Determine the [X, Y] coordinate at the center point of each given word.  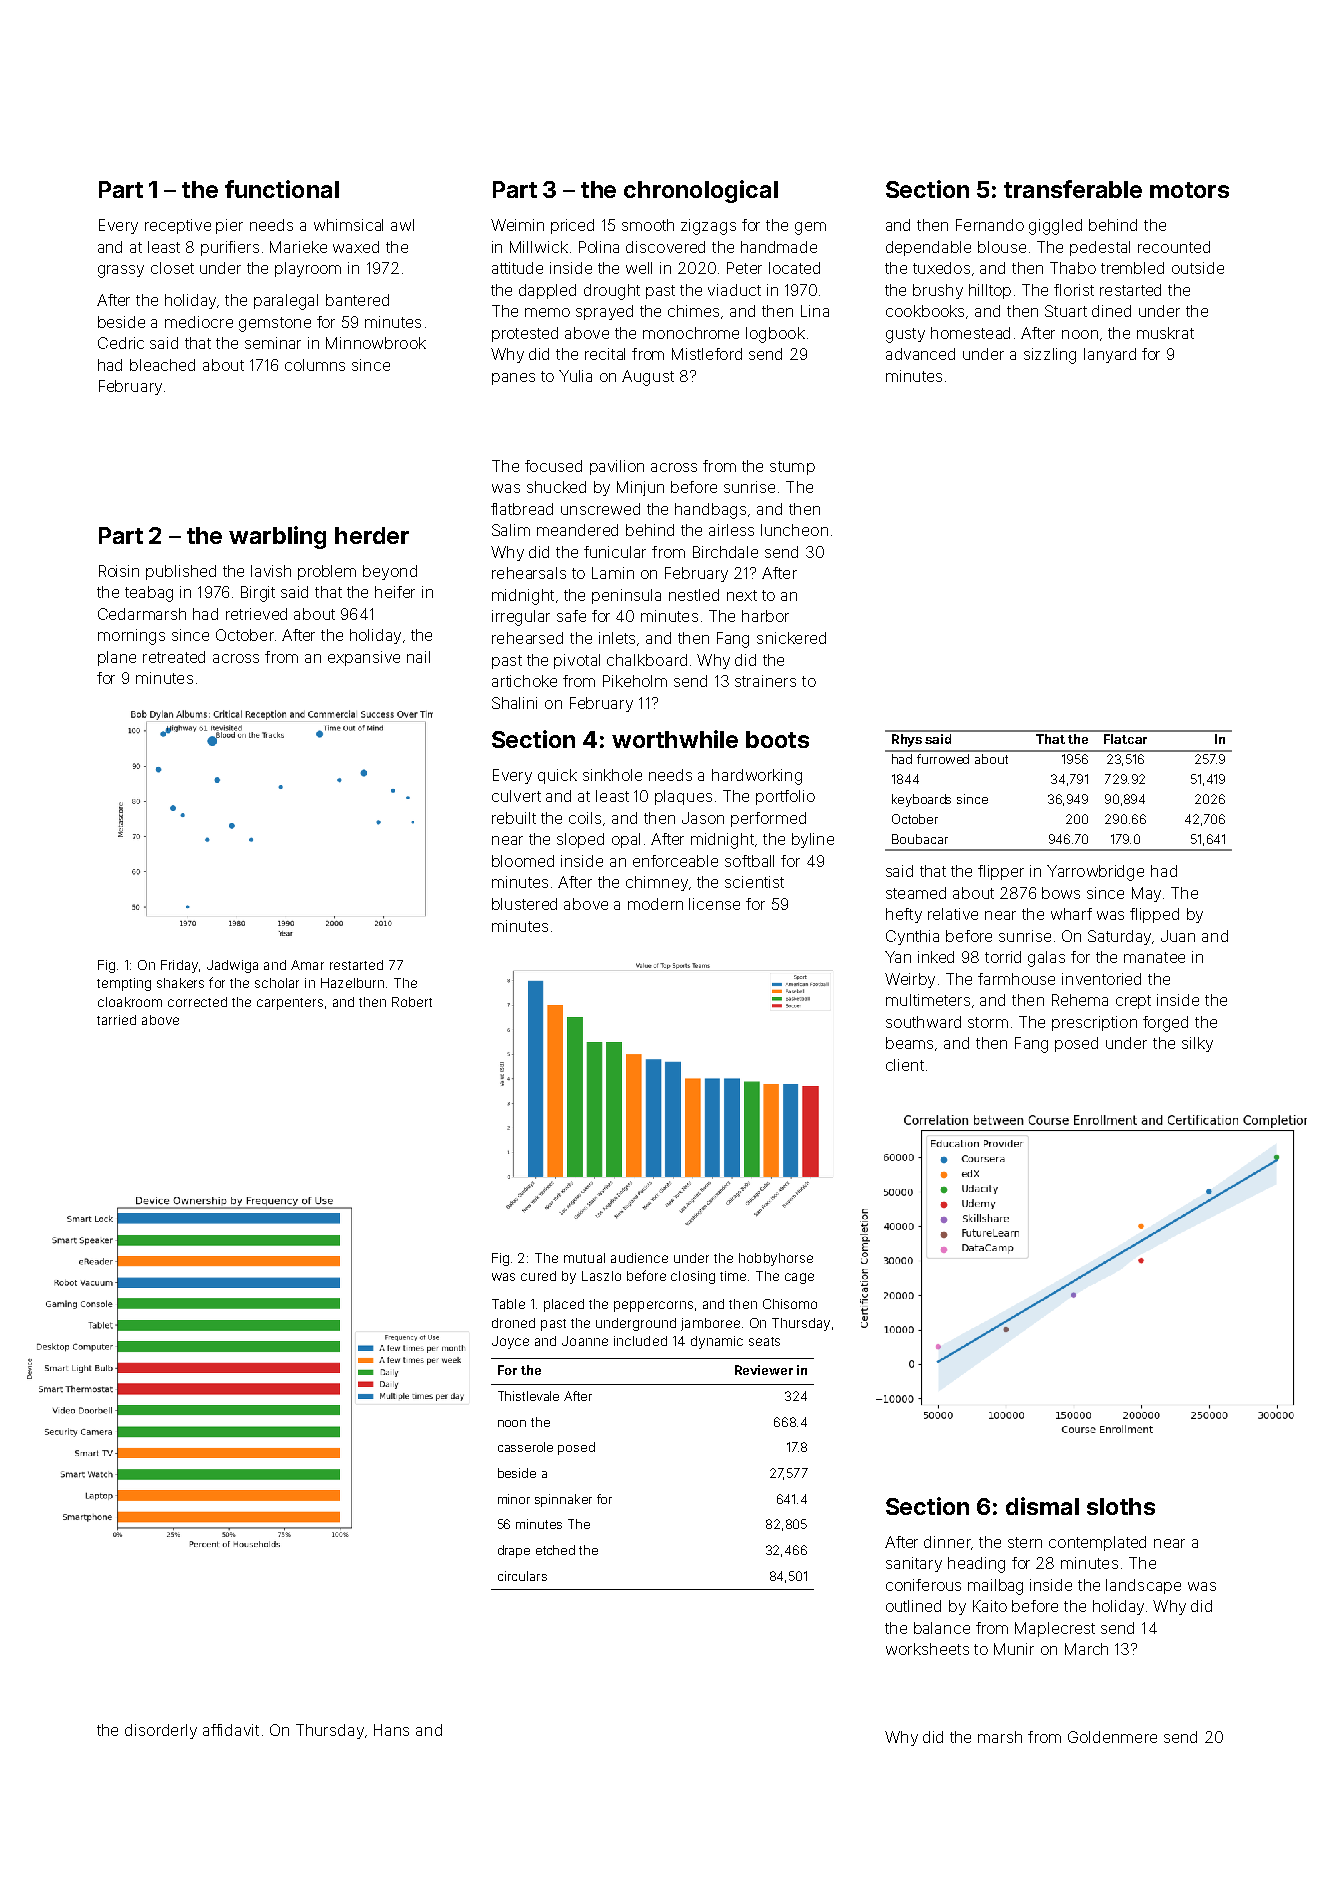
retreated [174, 657]
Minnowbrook [376, 343]
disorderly [161, 1731]
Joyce [510, 1342]
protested [525, 334]
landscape [1143, 1586]
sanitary [914, 1564]
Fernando [990, 225]
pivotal [577, 661]
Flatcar [1125, 739]
